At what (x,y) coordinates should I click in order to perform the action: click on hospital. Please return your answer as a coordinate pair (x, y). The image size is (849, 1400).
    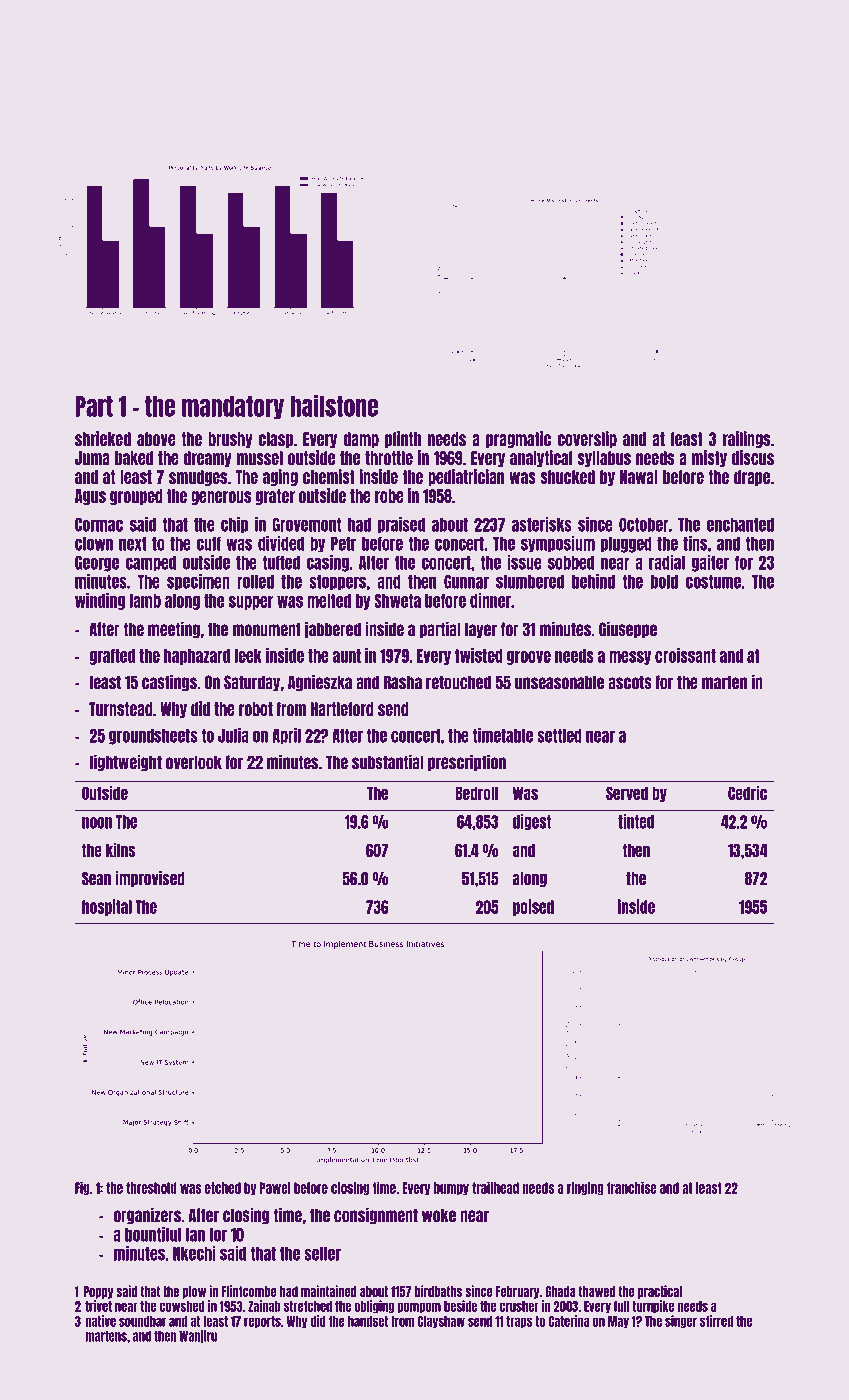
    Looking at the image, I should click on (107, 907).
